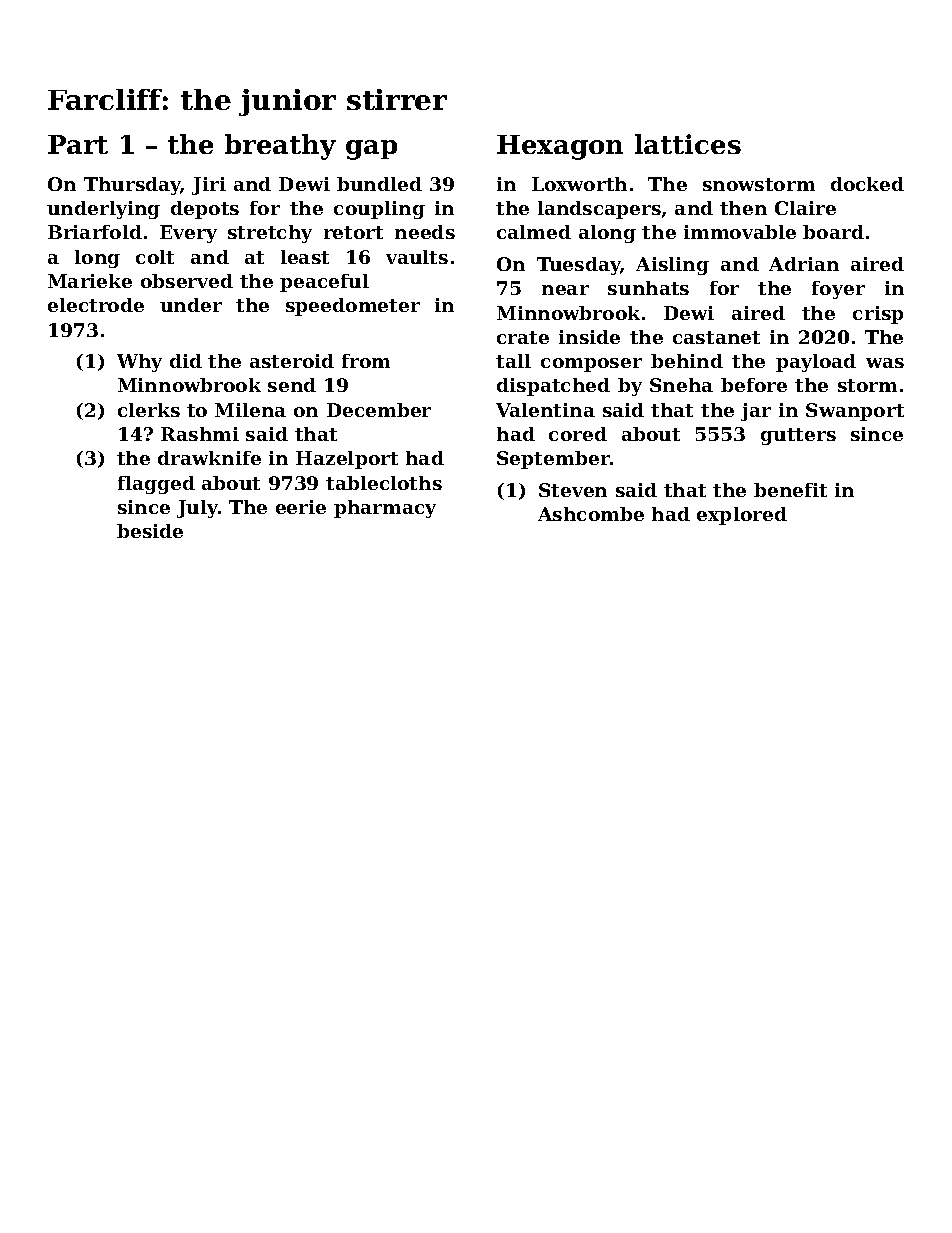 This screenshot has height=1233, width=952. What do you see at coordinates (95, 232) in the screenshot?
I see `Briarfold` at bounding box center [95, 232].
